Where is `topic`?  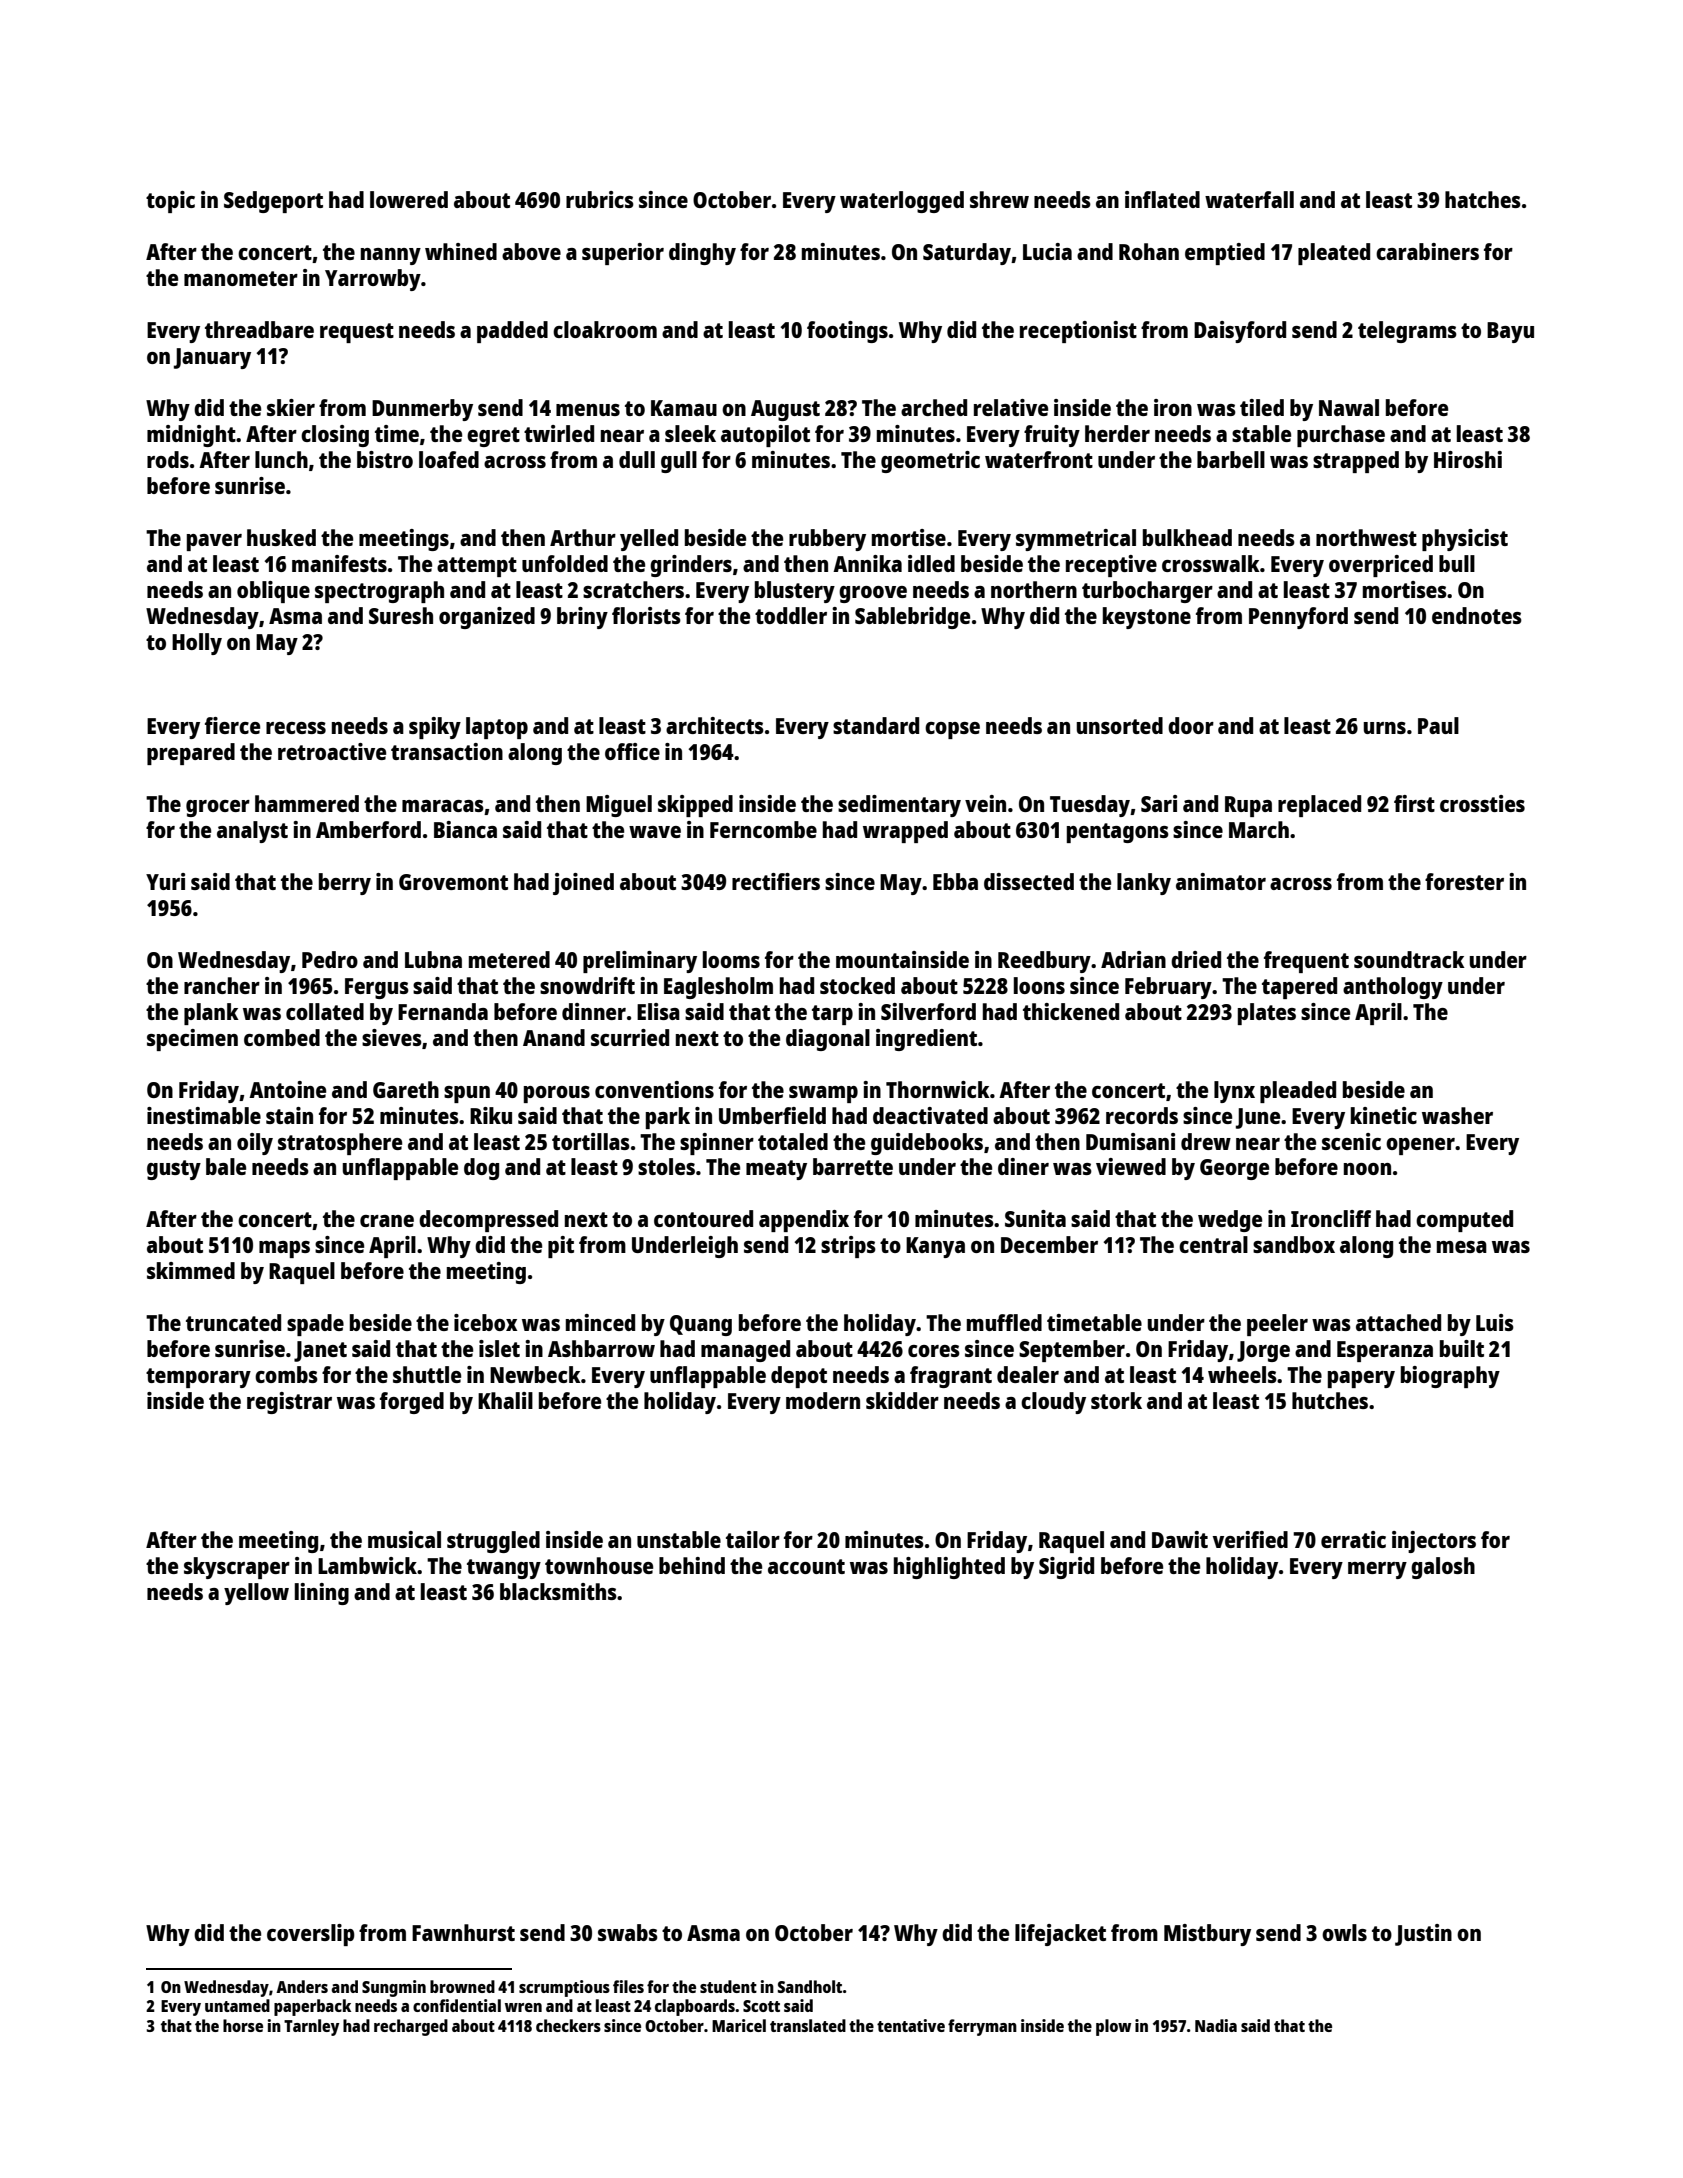
topic is located at coordinates (170, 202).
